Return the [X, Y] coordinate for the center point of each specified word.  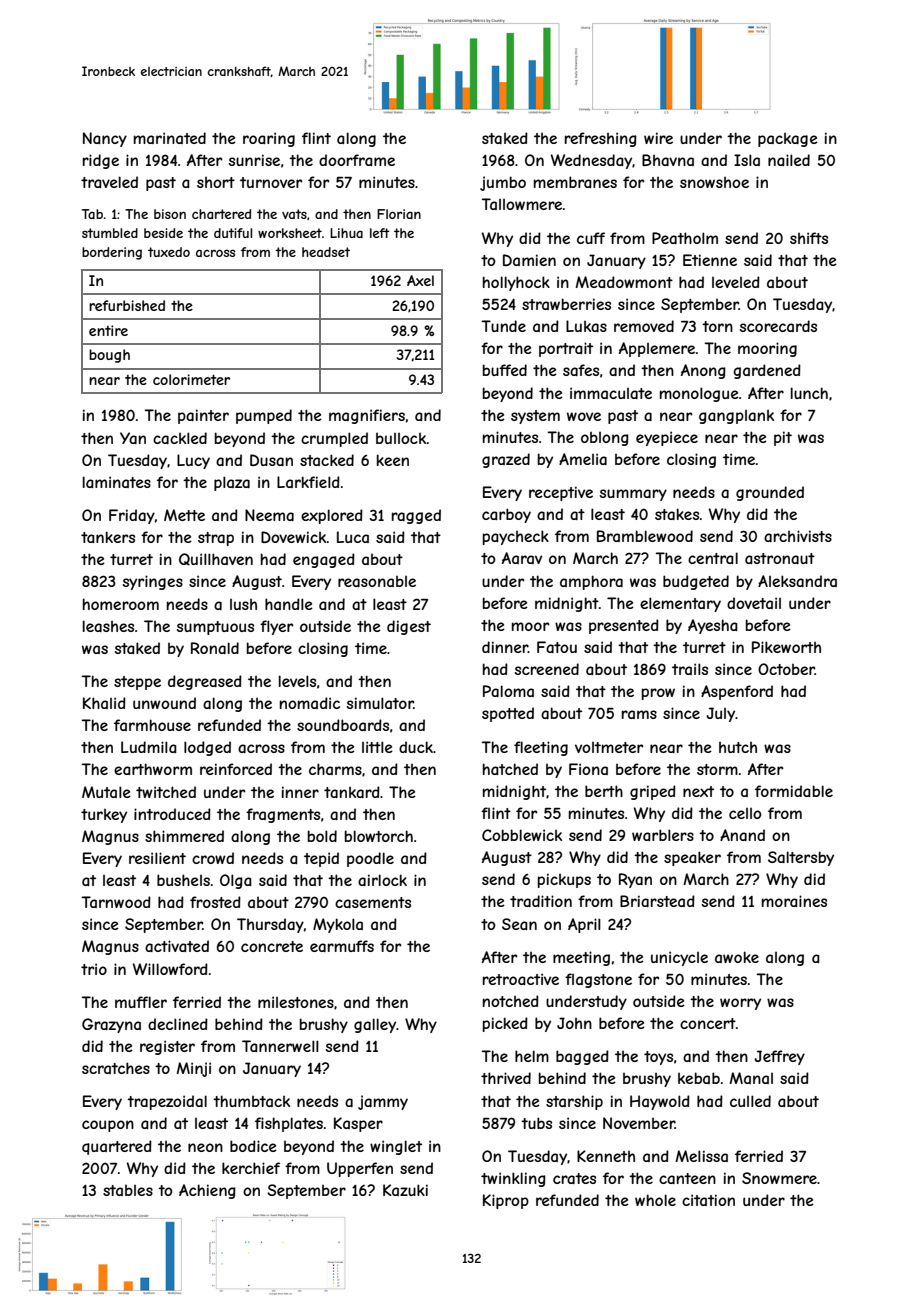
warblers [663, 835]
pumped [264, 416]
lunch [809, 393]
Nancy [105, 139]
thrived [506, 1078]
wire [658, 138]
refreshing [601, 139]
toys [658, 1058]
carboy [506, 515]
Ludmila [149, 747]
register [167, 1047]
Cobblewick [522, 835]
